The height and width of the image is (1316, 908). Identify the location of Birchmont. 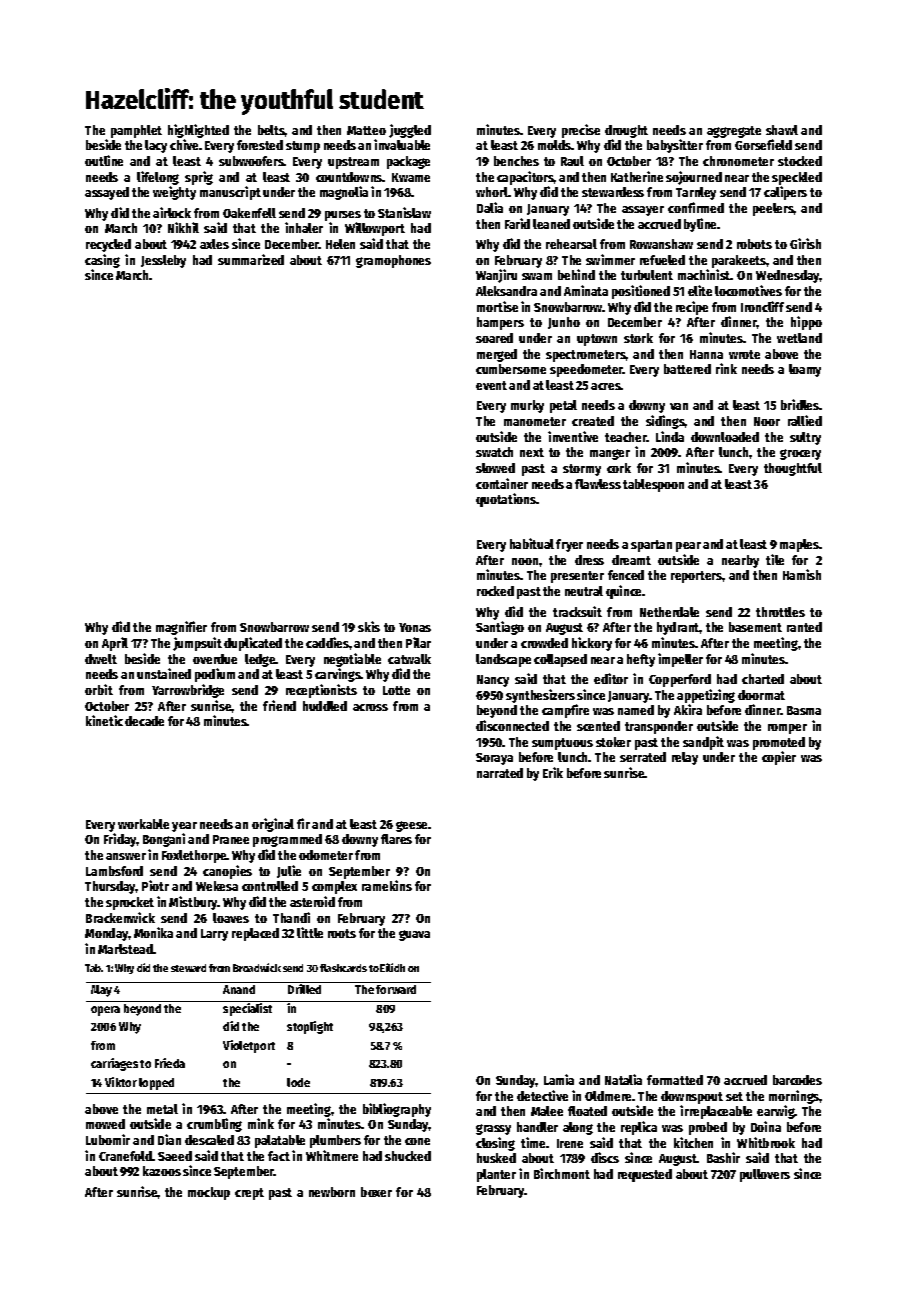
(562, 1173).
